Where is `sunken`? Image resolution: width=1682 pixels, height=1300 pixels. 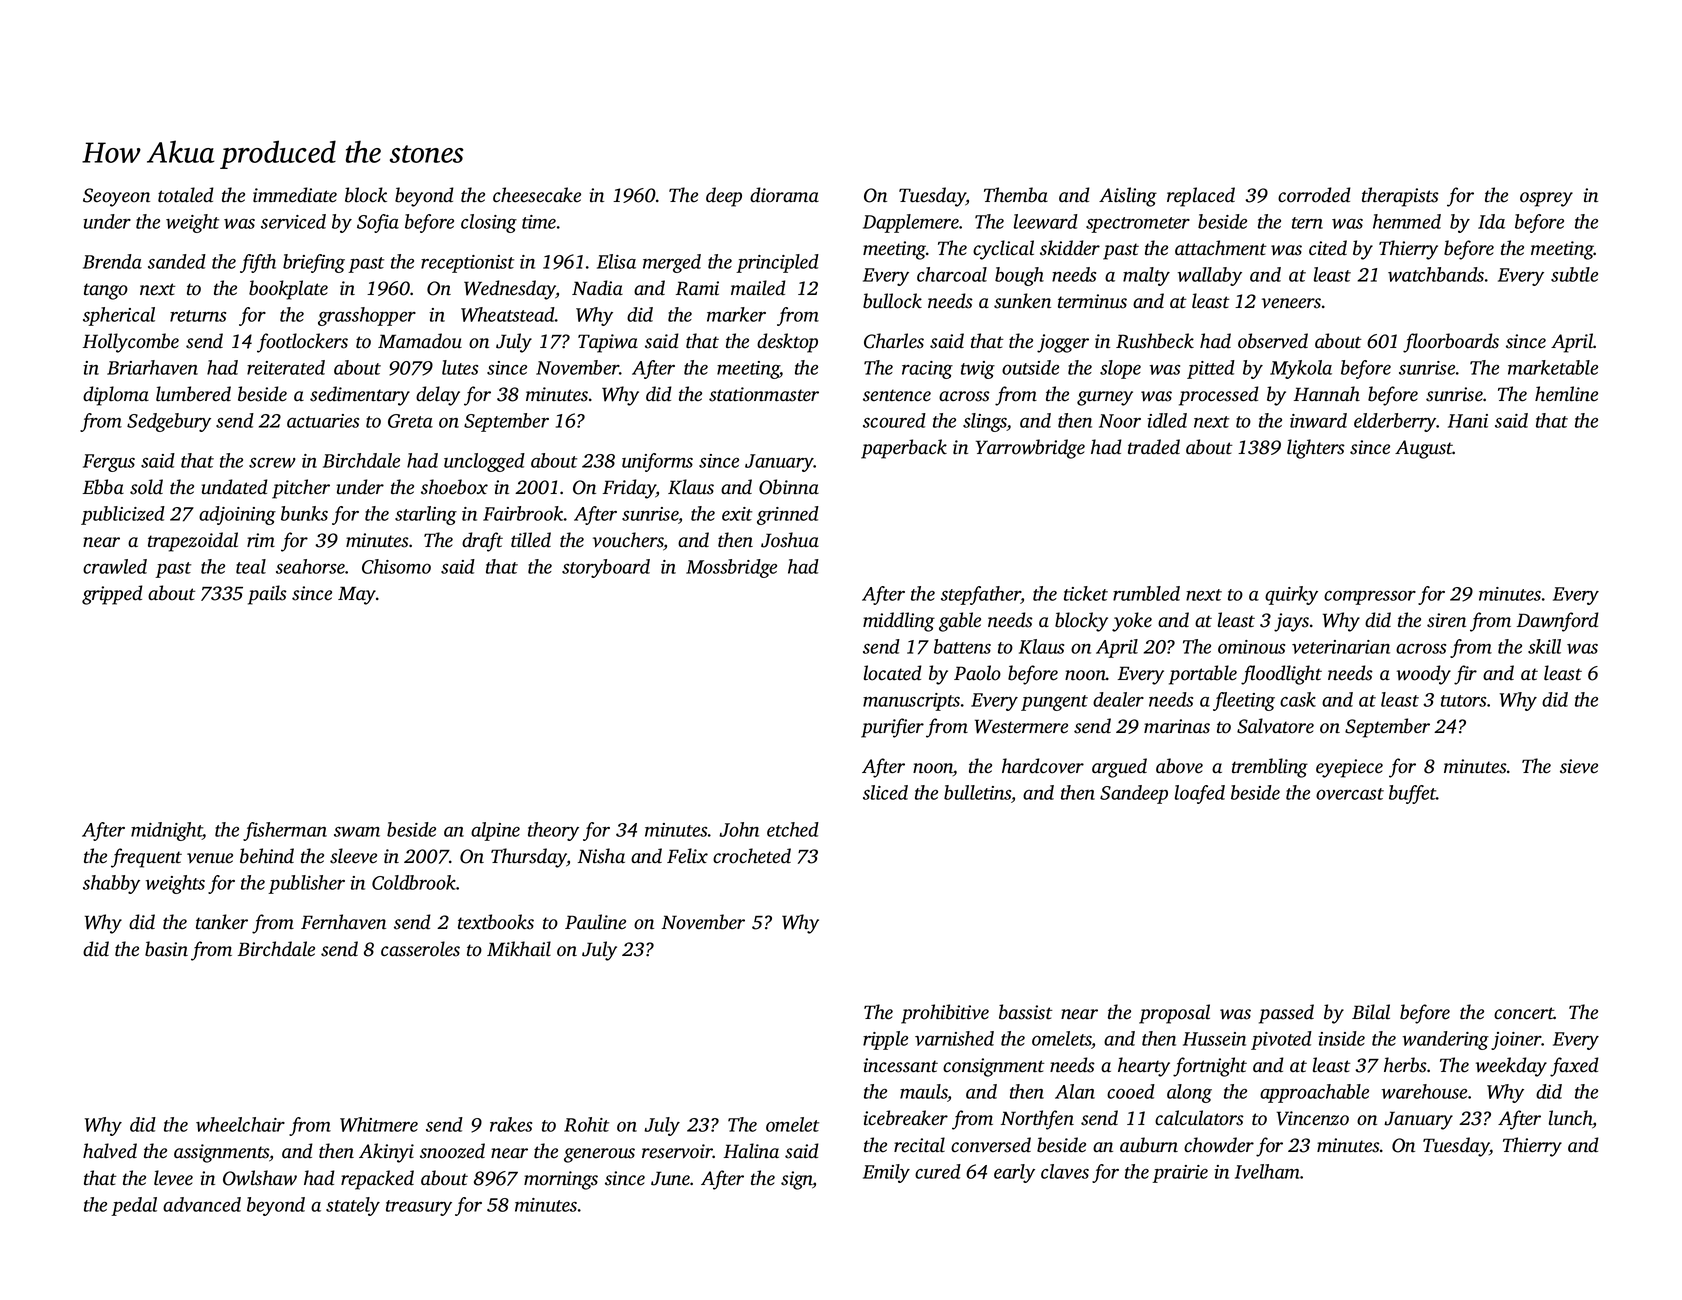
sunken is located at coordinates (1022, 301).
